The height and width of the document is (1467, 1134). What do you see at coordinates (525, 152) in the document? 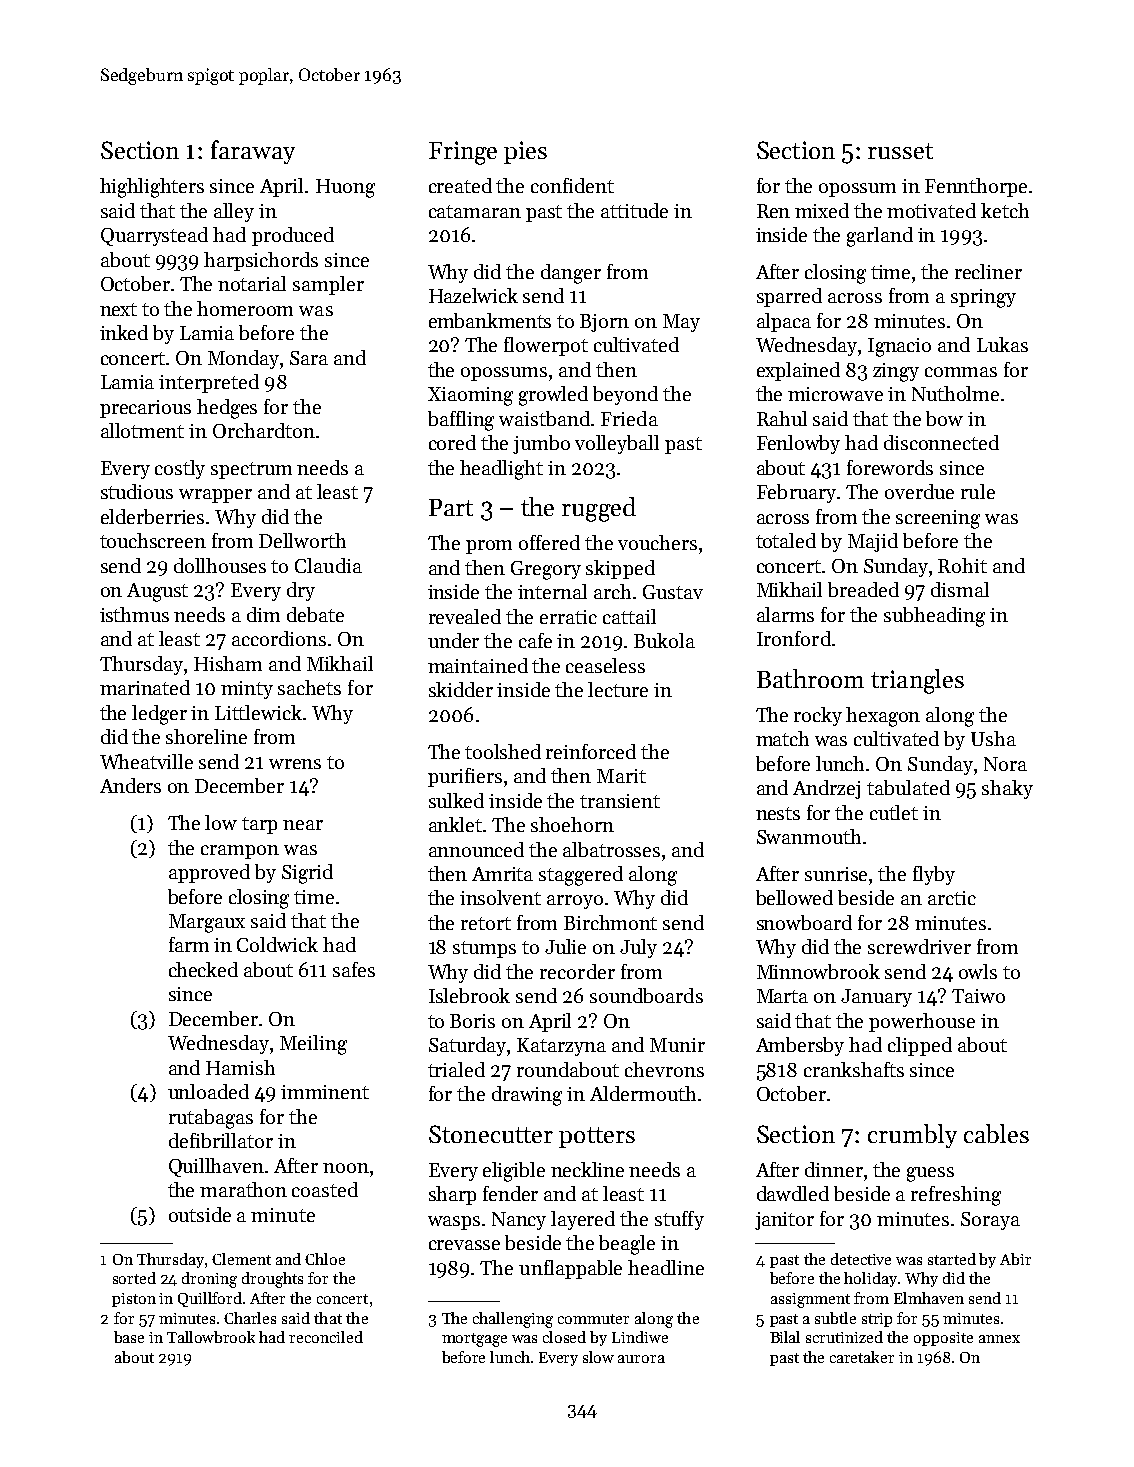
I see `pies` at bounding box center [525, 152].
